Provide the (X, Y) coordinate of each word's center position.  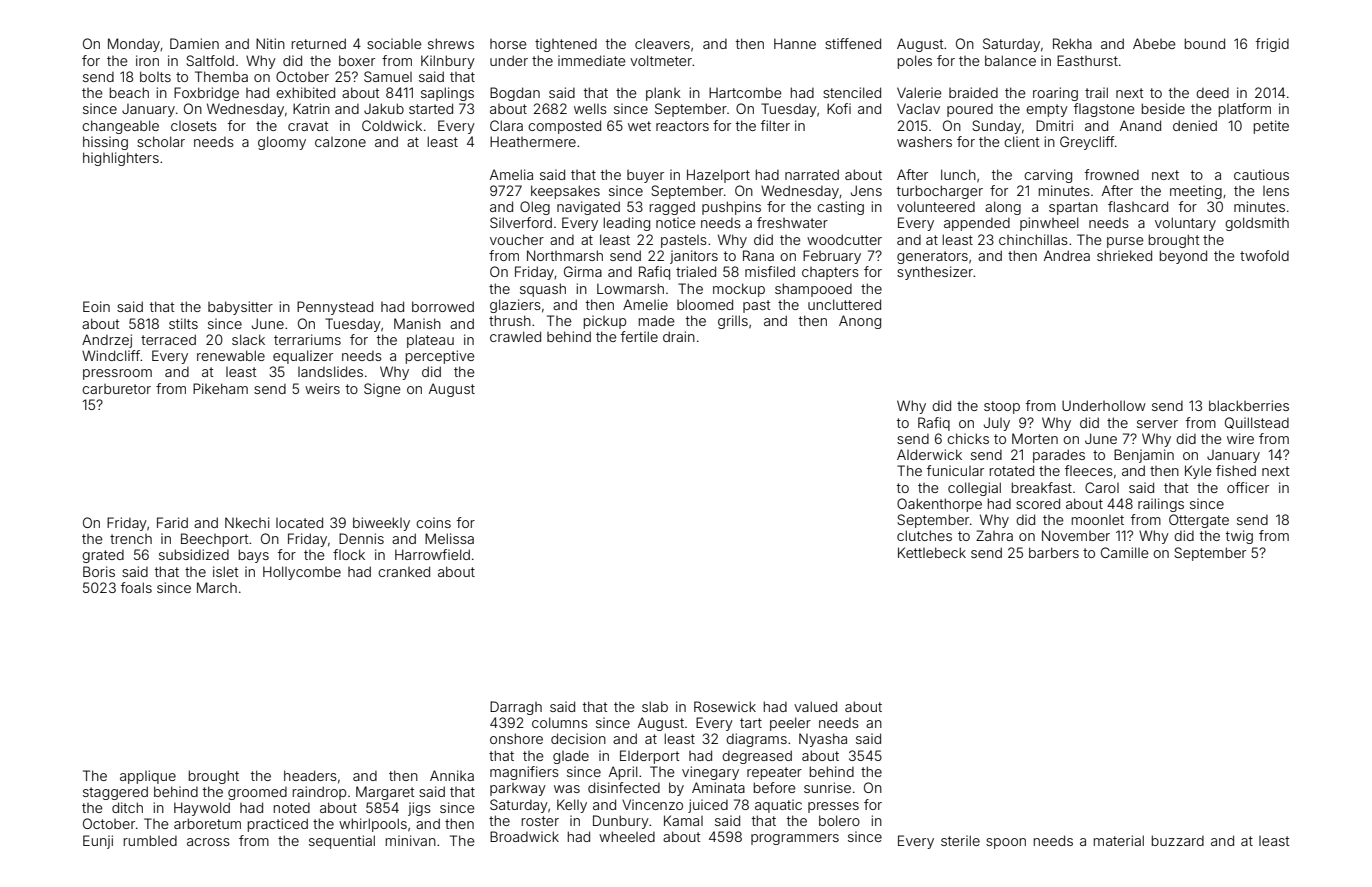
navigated (588, 208)
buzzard (1178, 840)
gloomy (282, 143)
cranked (404, 571)
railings (1161, 505)
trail (1096, 92)
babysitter (240, 308)
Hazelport (718, 176)
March (217, 587)
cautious (1261, 174)
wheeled (627, 836)
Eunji (98, 842)
